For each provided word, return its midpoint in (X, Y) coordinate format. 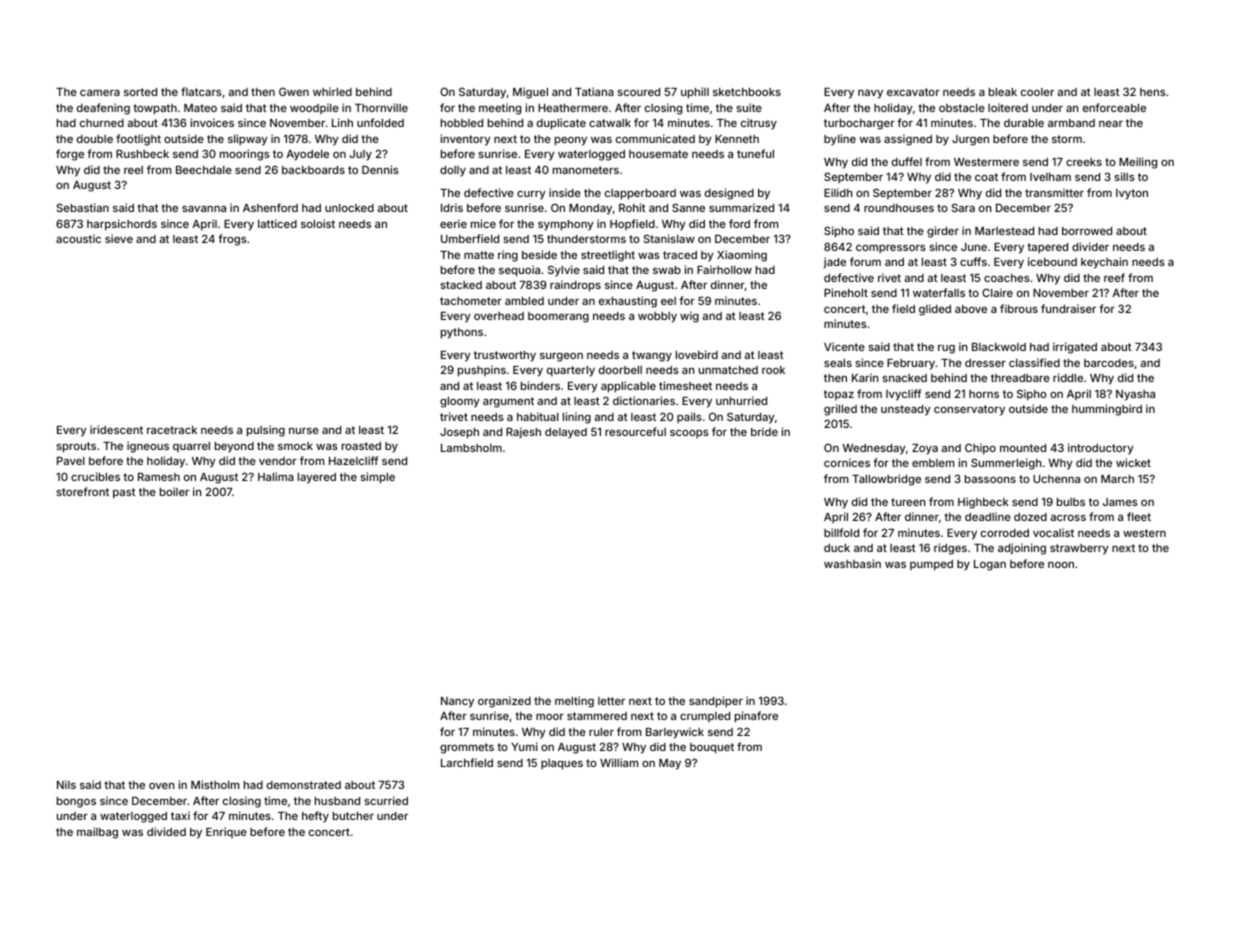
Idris (452, 207)
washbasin (852, 563)
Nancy (457, 702)
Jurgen (970, 140)
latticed (277, 223)
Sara (963, 207)
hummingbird (1107, 410)
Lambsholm (471, 448)
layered (317, 478)
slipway (247, 140)
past (124, 493)
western (1144, 533)
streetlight (608, 256)
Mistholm (215, 784)
